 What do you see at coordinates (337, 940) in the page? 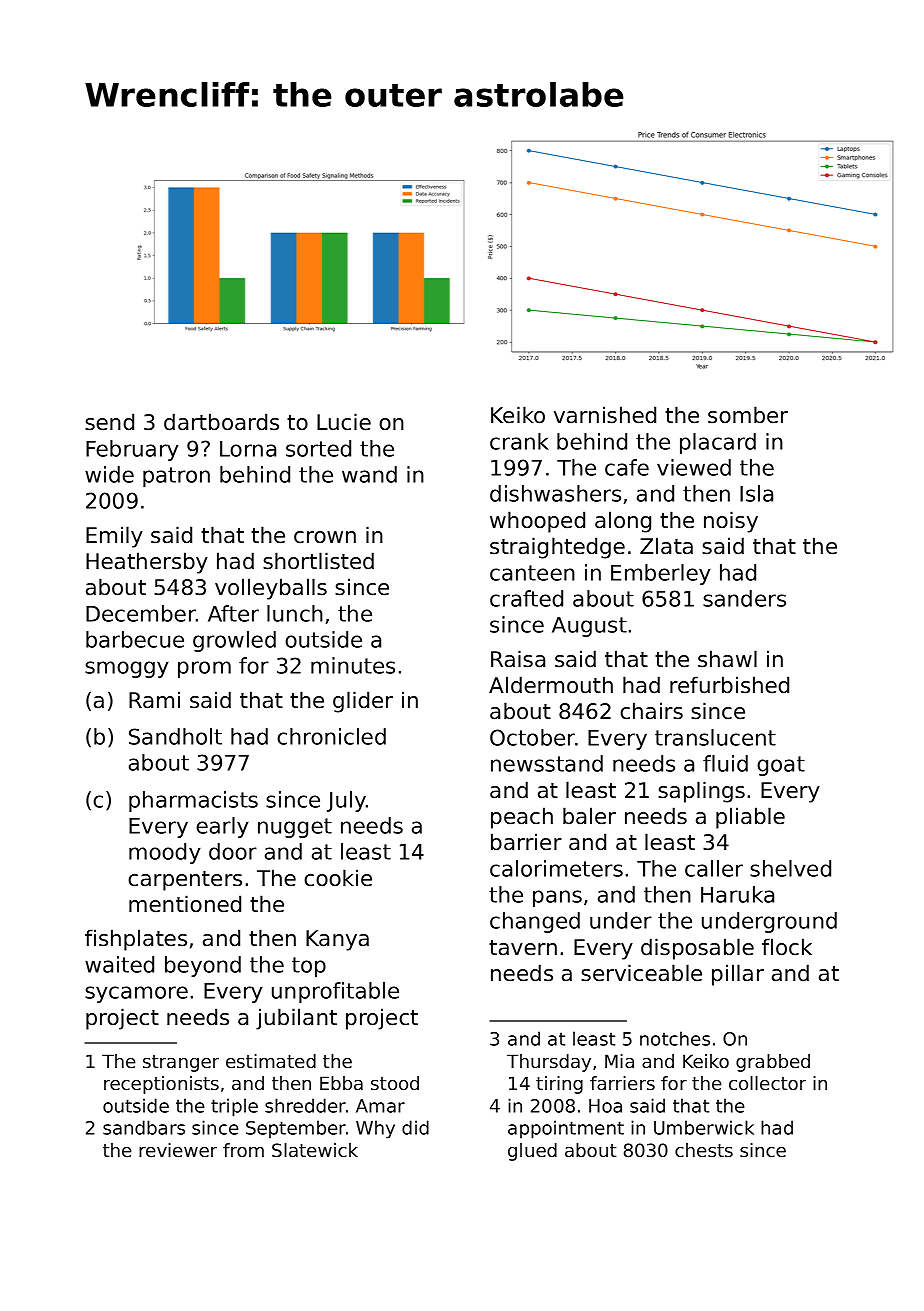
I see `Kanya` at bounding box center [337, 940].
